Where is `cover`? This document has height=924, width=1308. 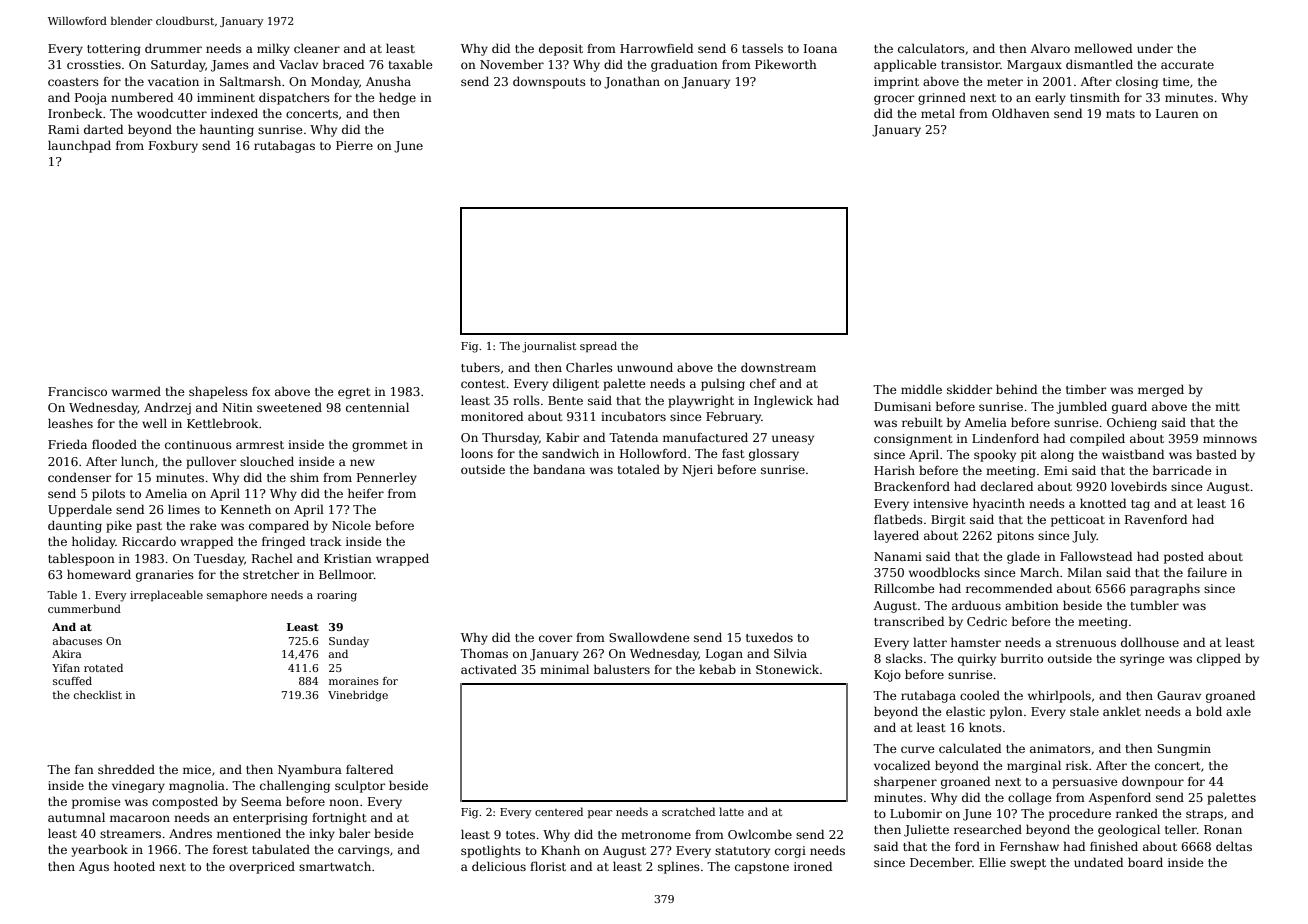
cover is located at coordinates (555, 638).
